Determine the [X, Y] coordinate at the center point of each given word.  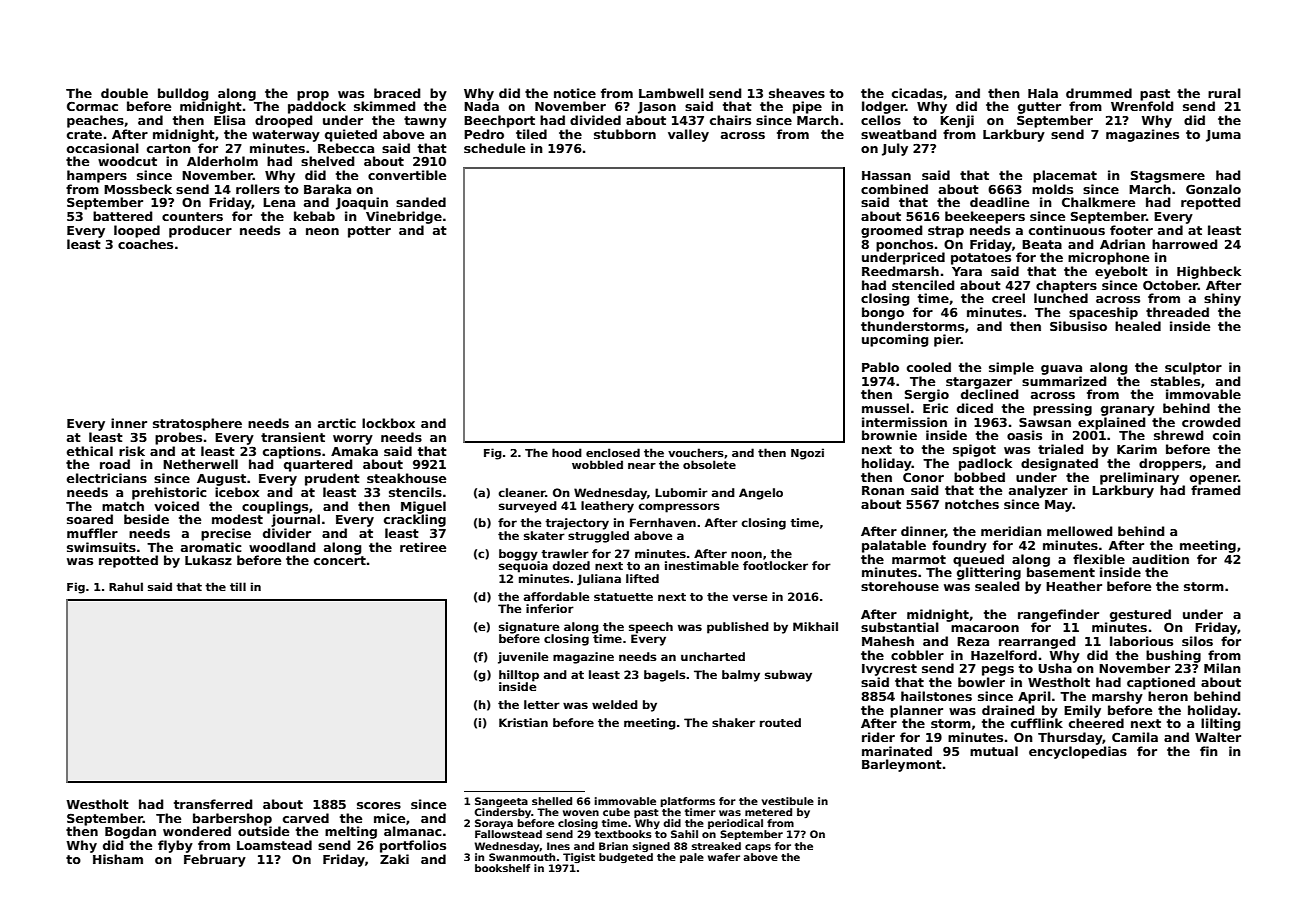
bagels [665, 676]
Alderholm [222, 161]
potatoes [981, 259]
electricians [107, 478]
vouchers [696, 452]
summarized [1064, 381]
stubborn [625, 134]
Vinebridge [404, 217]
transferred [213, 804]
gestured [1140, 615]
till [238, 586]
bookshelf [502, 868]
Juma [1223, 136]
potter [369, 232]
